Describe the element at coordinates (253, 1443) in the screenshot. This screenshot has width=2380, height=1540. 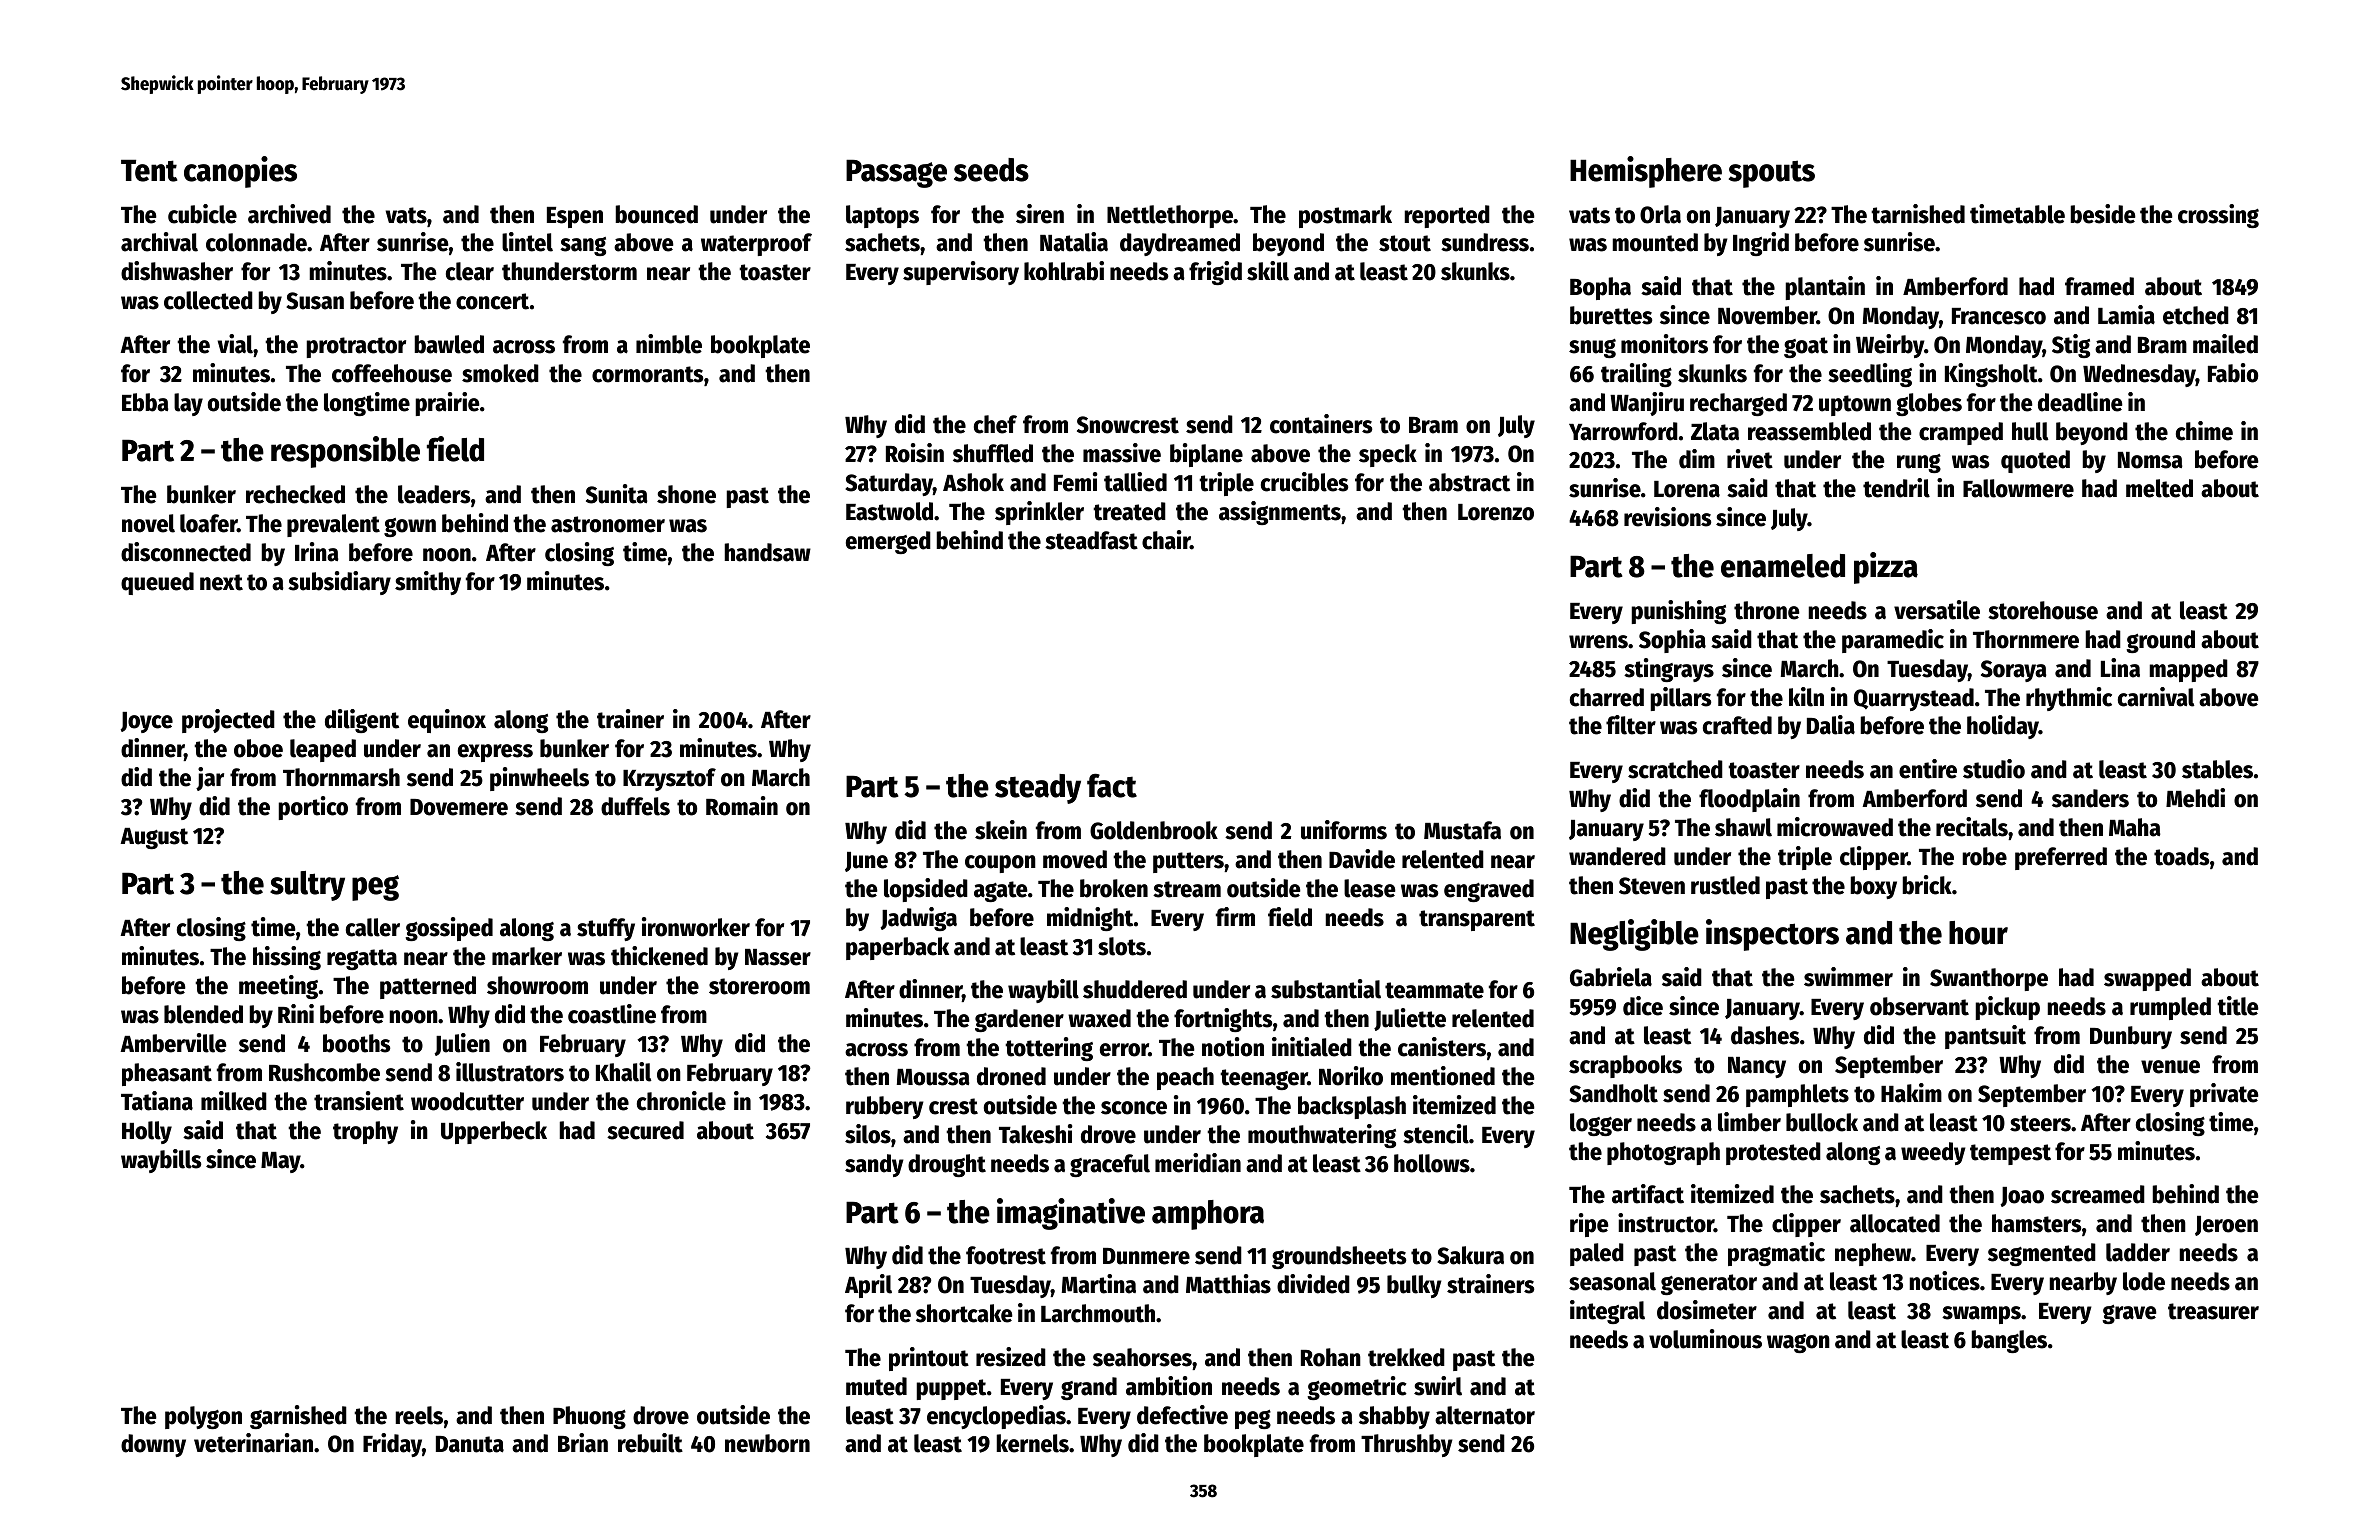
I see `veterinarian` at that location.
